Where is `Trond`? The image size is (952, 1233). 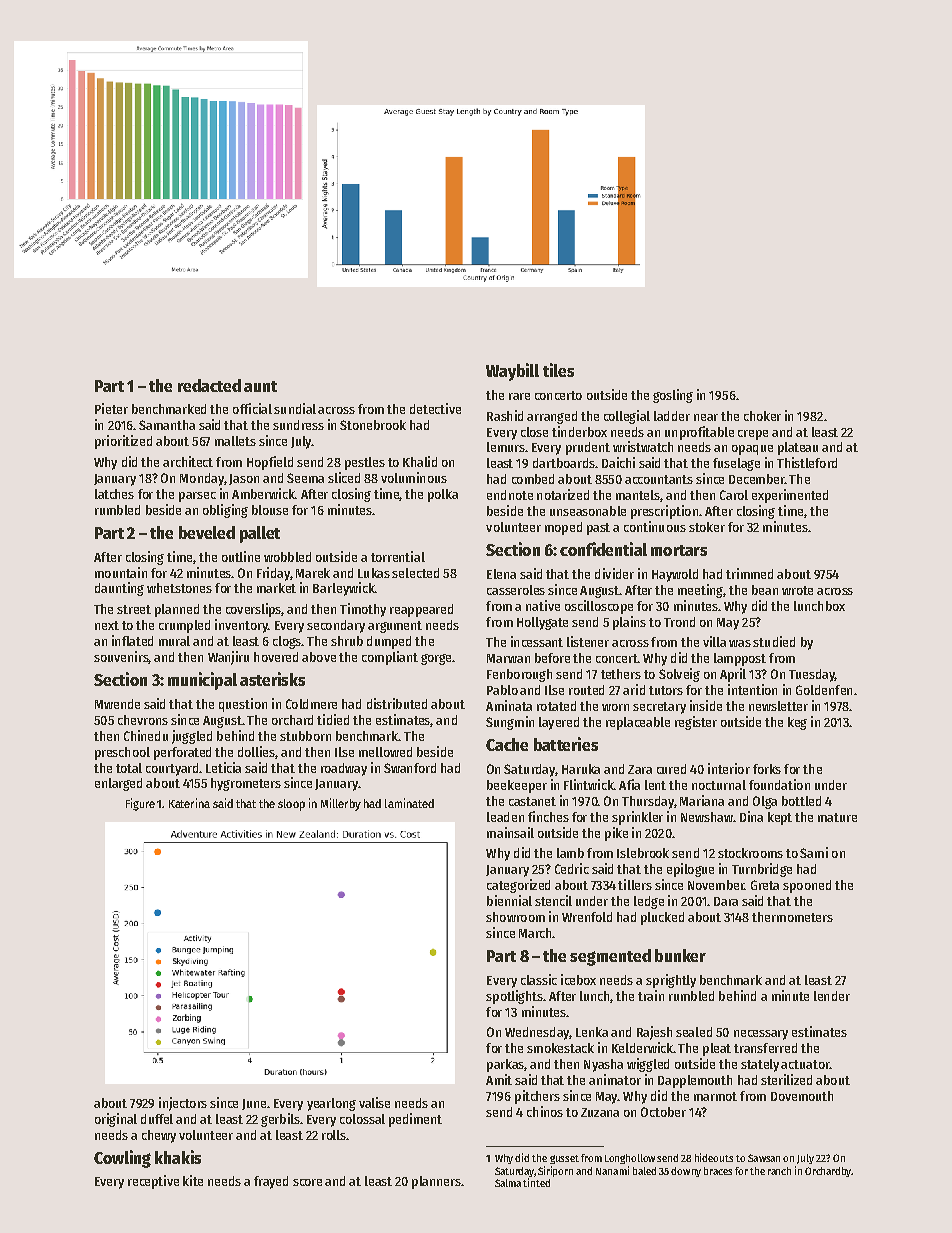
Trond is located at coordinates (679, 622).
